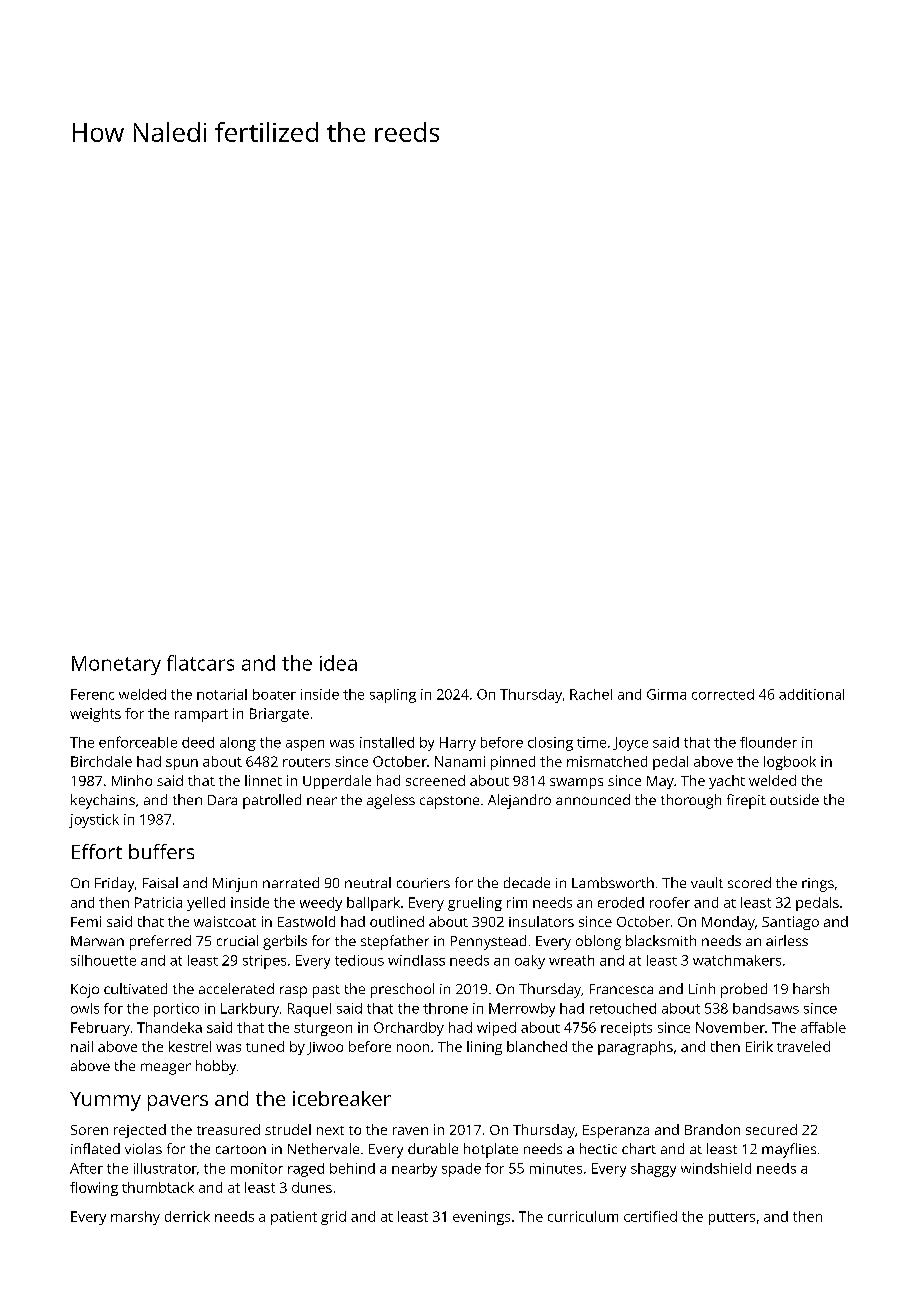  I want to click on Monetary, so click(116, 665).
